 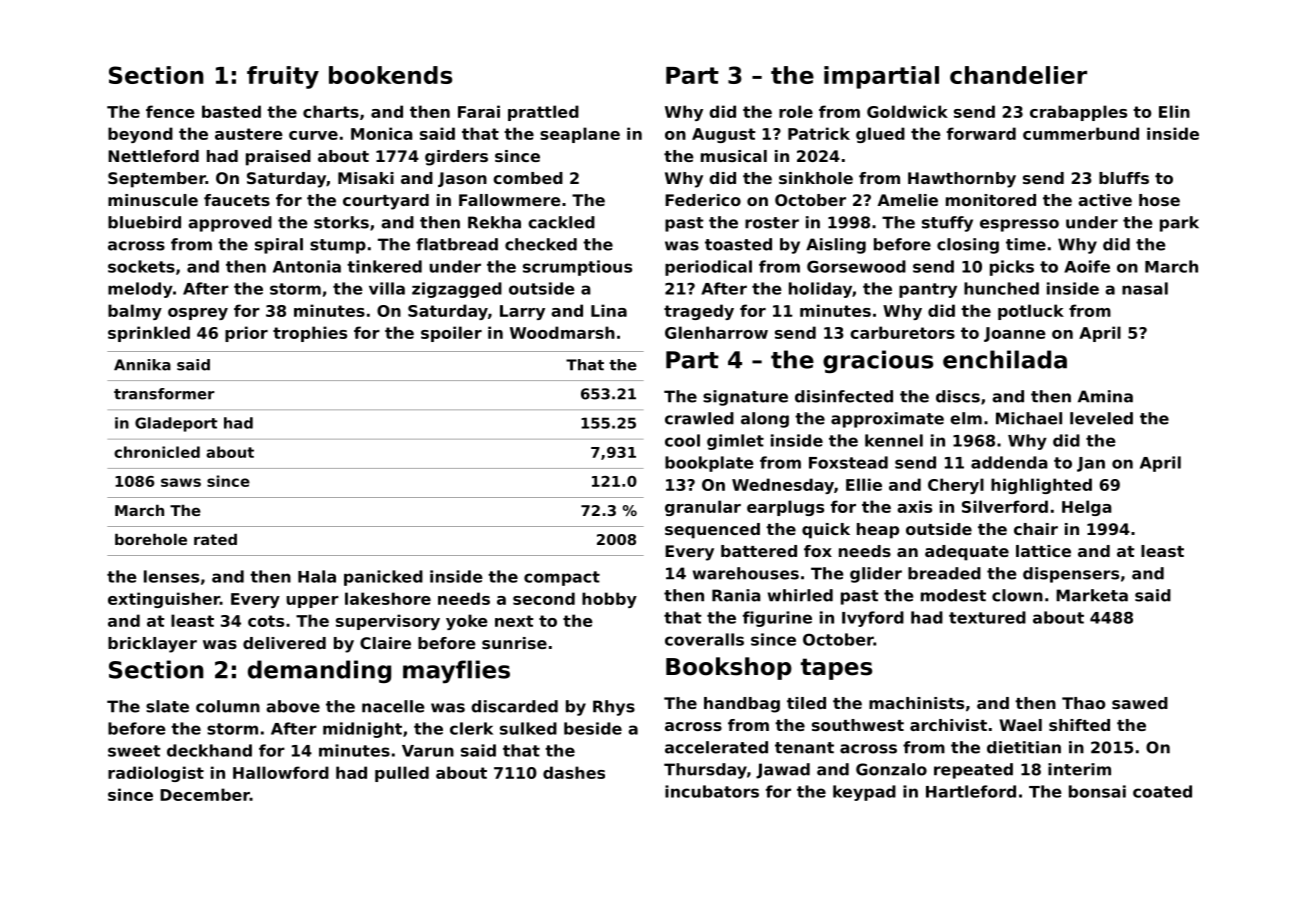 What do you see at coordinates (703, 508) in the screenshot?
I see `granular` at bounding box center [703, 508].
